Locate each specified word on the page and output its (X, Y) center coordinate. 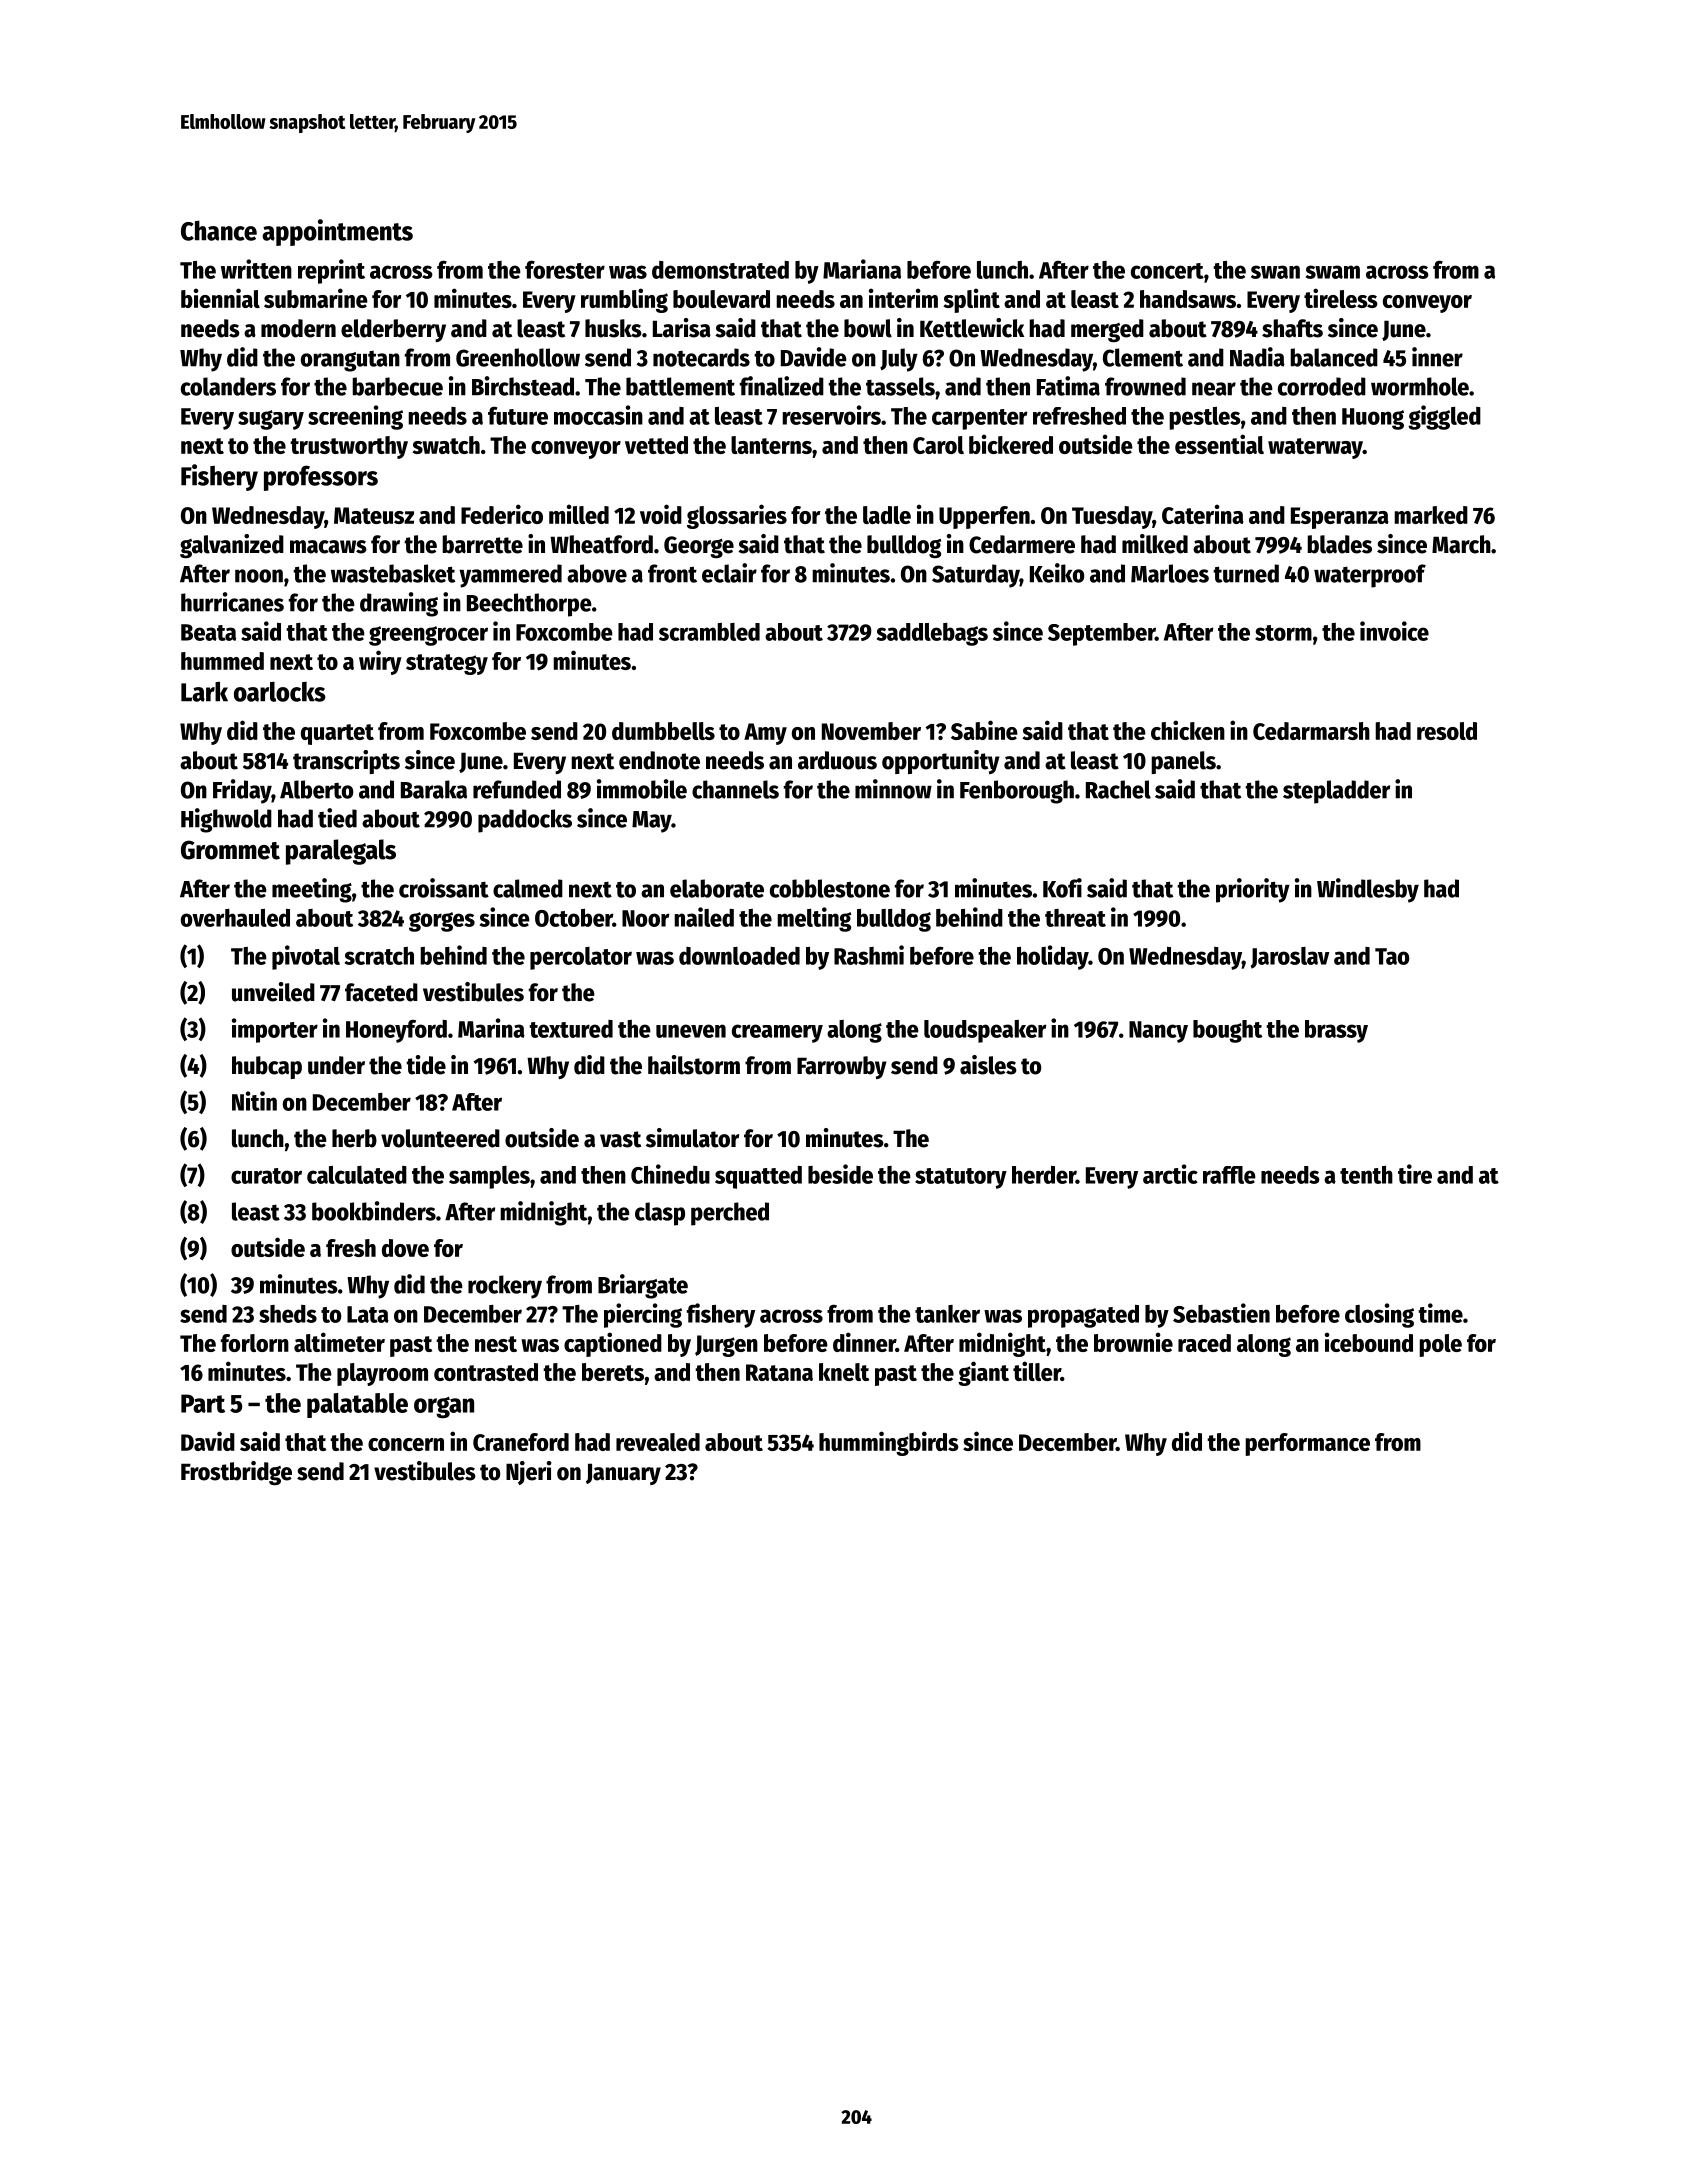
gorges (442, 922)
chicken (1188, 730)
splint (971, 300)
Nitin (254, 1101)
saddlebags (932, 634)
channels (735, 789)
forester (565, 269)
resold (1447, 731)
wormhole (1420, 386)
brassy (1336, 1031)
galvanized (232, 546)
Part (203, 1403)
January (623, 1474)
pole (1440, 1345)
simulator (692, 1138)
